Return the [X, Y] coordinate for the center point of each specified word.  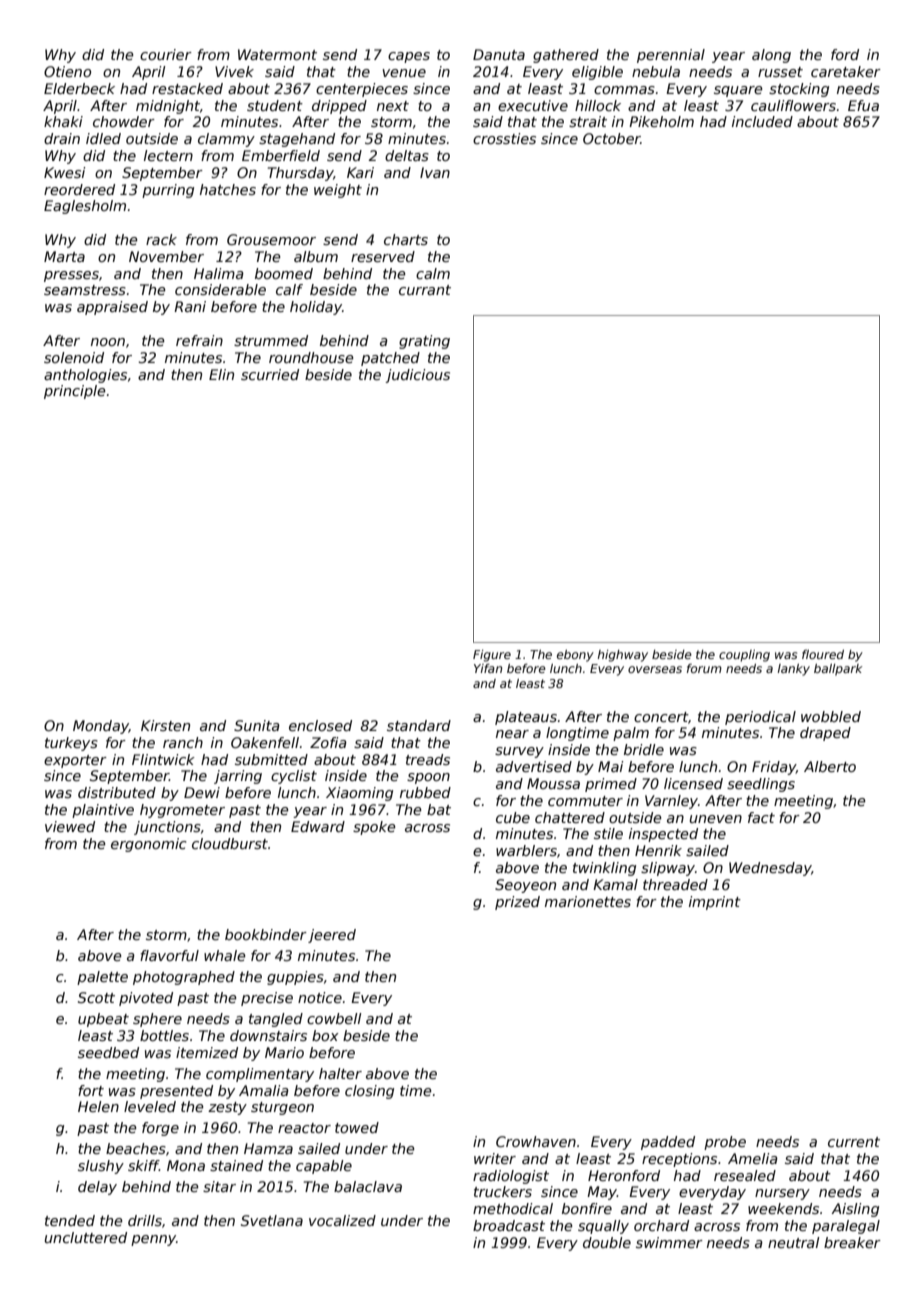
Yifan [488, 668]
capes [409, 57]
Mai [611, 766]
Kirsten [165, 725]
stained [236, 1165]
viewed [70, 826]
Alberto [830, 766]
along [771, 56]
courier [166, 54]
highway [623, 656]
